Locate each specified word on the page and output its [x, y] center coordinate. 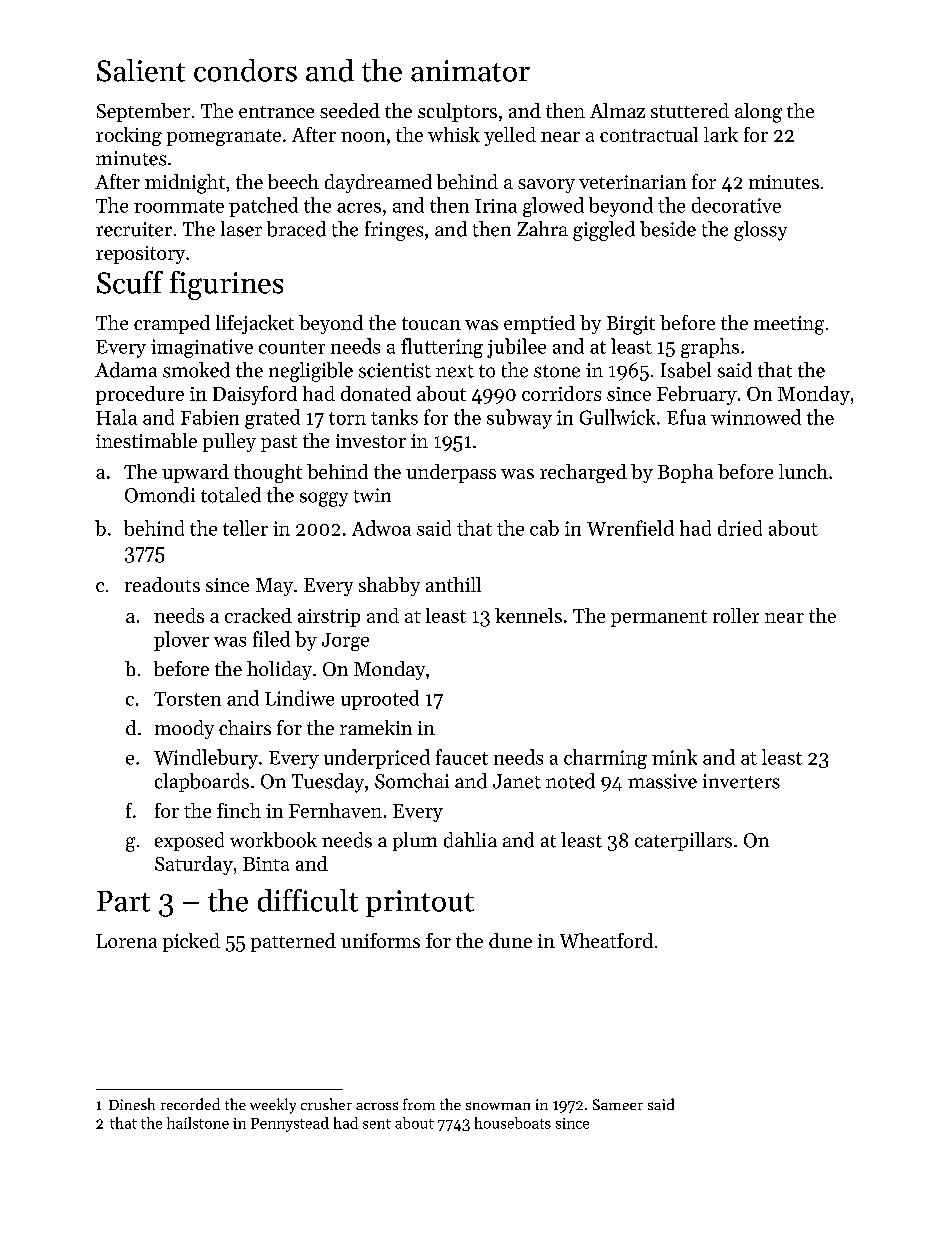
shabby [389, 586]
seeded [350, 110]
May [274, 587]
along [758, 113]
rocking [129, 136]
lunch [803, 471]
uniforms [380, 940]
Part [123, 901]
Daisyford [255, 395]
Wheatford [606, 940]
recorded [190, 1104]
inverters [741, 781]
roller [736, 615]
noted [570, 781]
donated [376, 393]
